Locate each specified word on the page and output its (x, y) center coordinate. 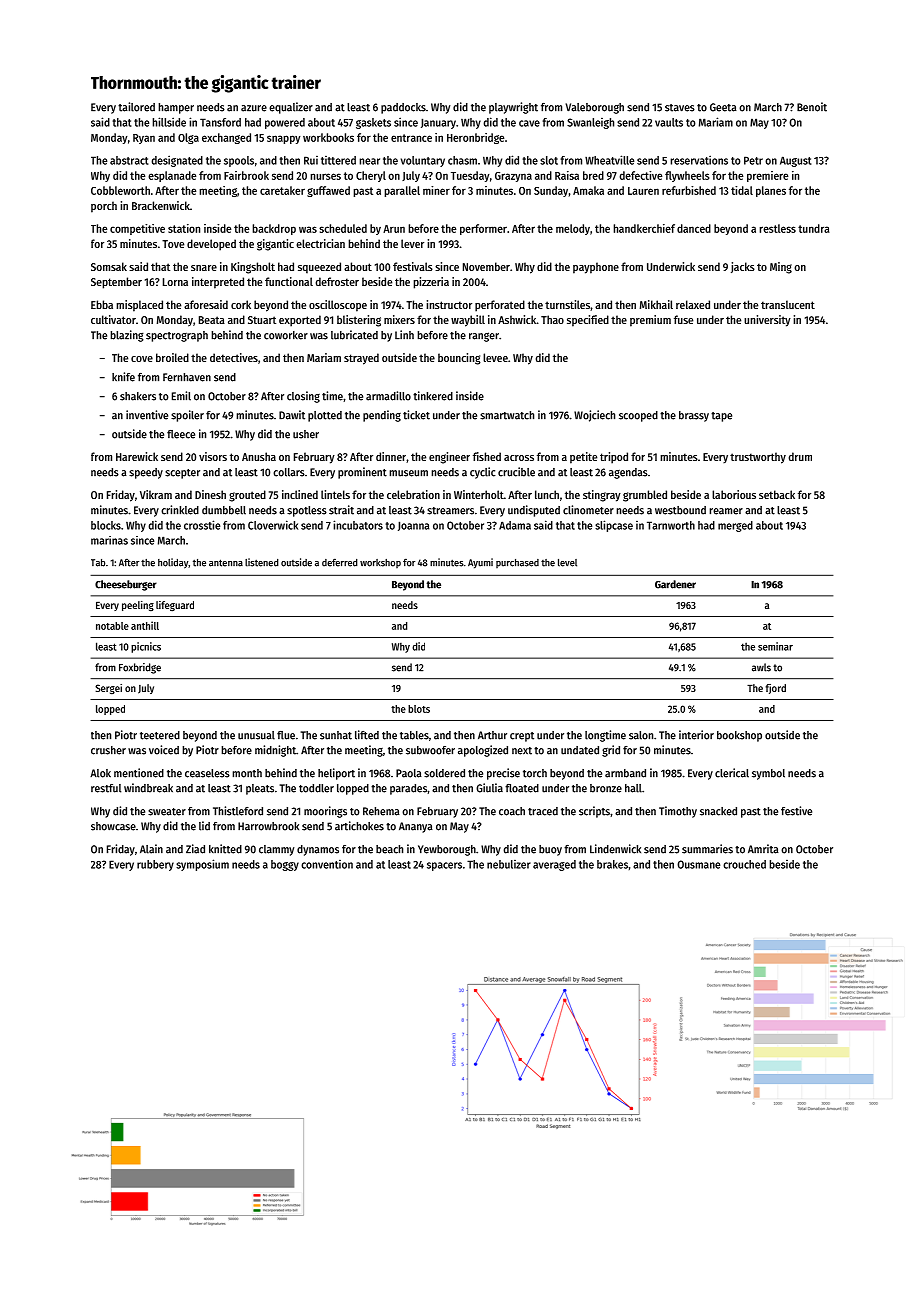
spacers (444, 866)
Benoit (812, 107)
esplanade (172, 176)
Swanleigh (590, 123)
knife (123, 377)
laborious (734, 494)
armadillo (388, 396)
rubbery (155, 865)
